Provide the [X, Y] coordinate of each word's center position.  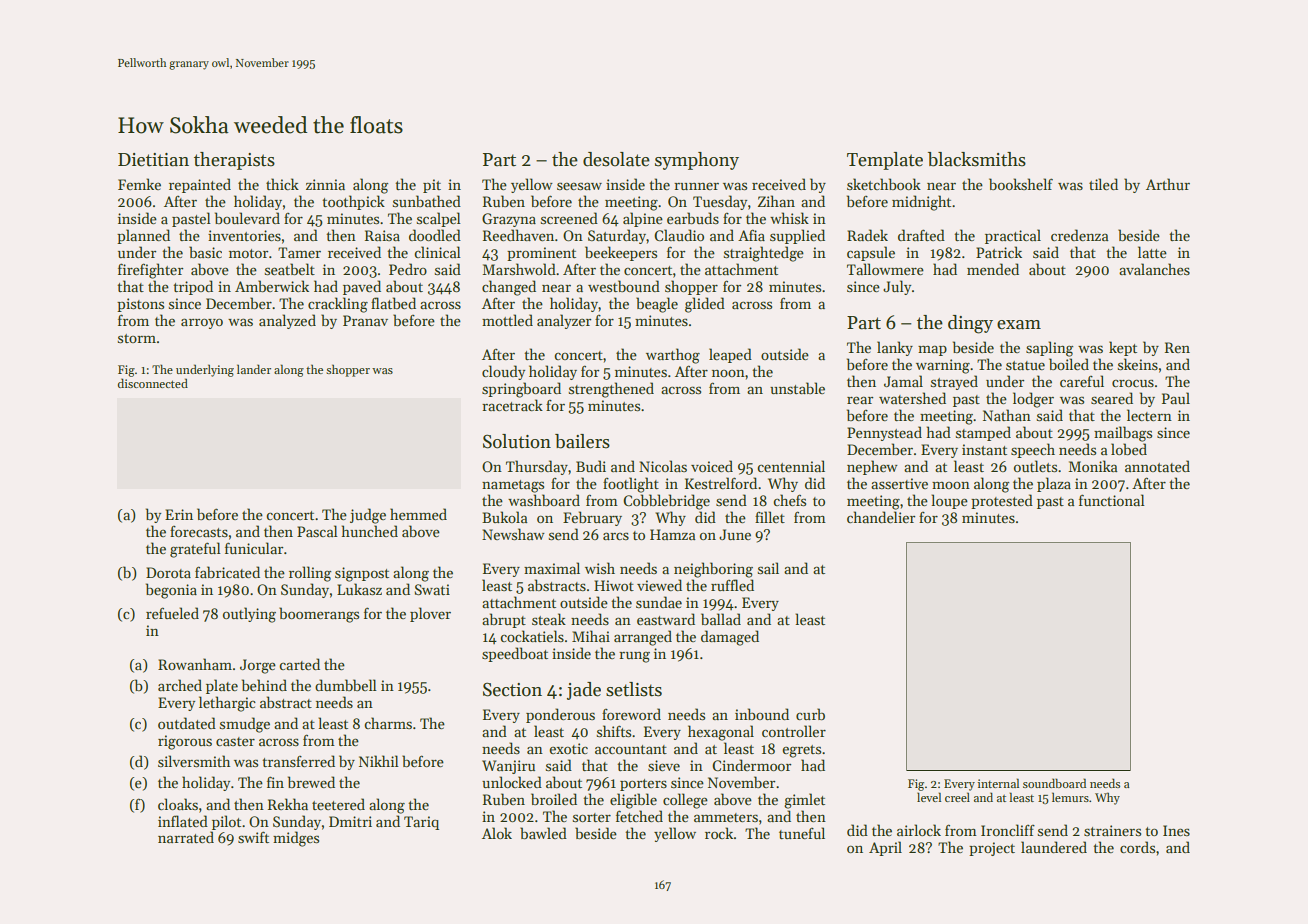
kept [1123, 348]
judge [368, 516]
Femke [139, 184]
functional [1112, 500]
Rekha [288, 804]
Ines [1176, 830]
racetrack [512, 405]
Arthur [1168, 184]
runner [696, 186]
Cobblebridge [666, 502]
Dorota [168, 572]
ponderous [560, 715]
